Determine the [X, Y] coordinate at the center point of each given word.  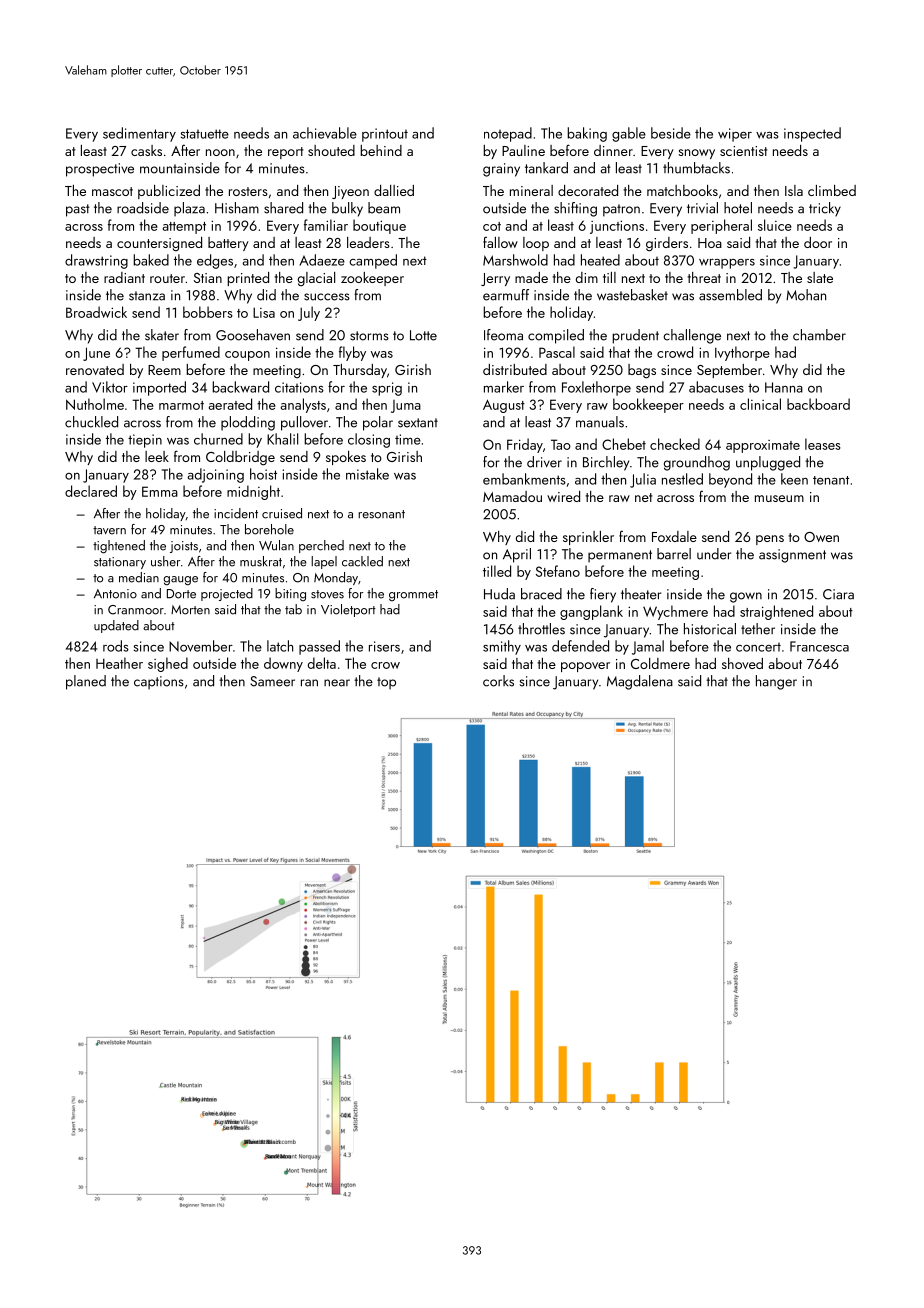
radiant [124, 277]
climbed [832, 190]
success [327, 297]
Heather [119, 663]
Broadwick [96, 312]
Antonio [115, 594]
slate [820, 277]
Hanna [784, 387]
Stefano [558, 571]
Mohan [806, 295]
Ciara [838, 594]
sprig [387, 389]
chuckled [91, 422]
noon [220, 152]
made [531, 277]
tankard [546, 168]
